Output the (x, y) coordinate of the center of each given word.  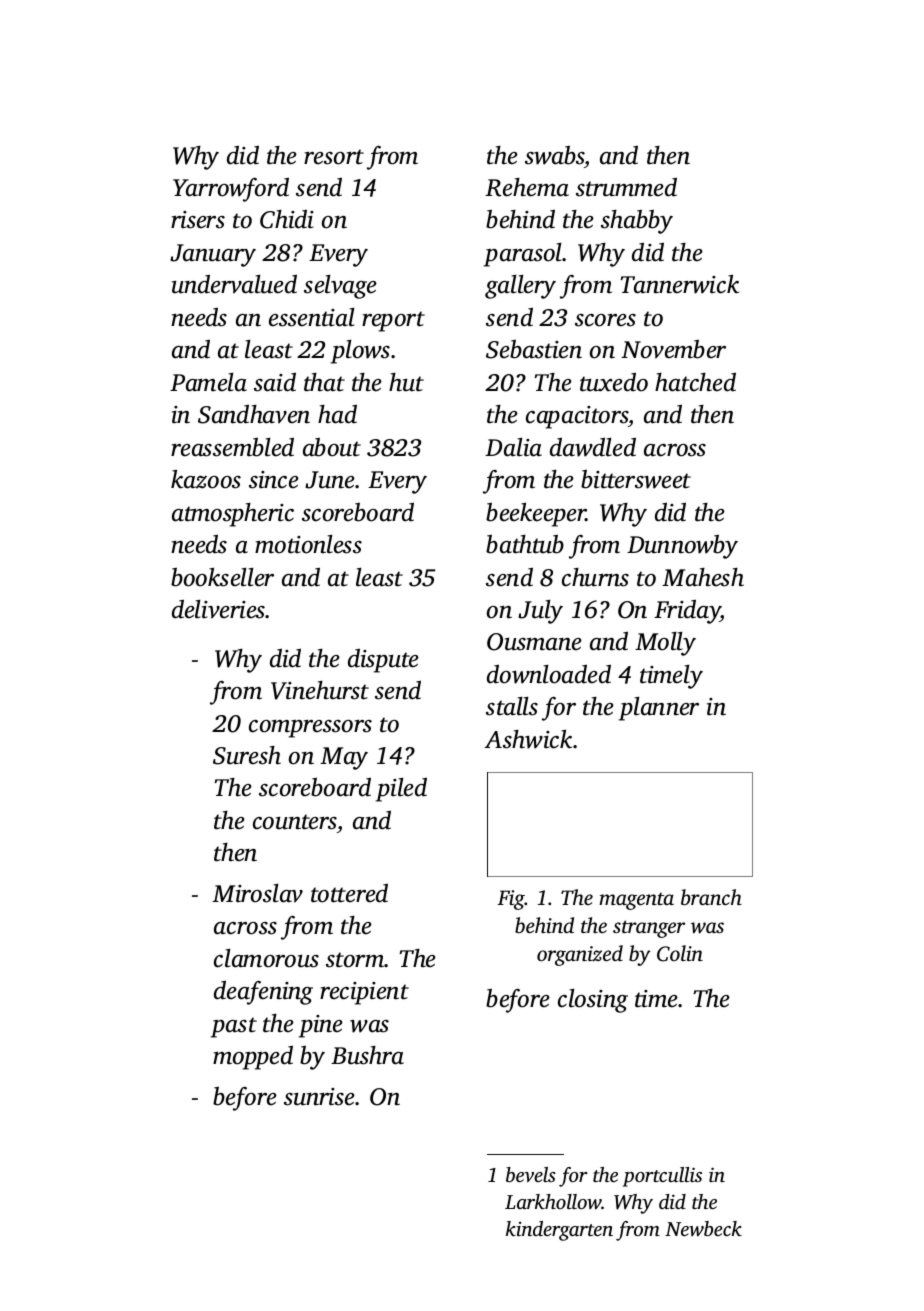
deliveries (219, 609)
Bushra (367, 1055)
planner (659, 709)
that (324, 382)
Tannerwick (679, 284)
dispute (383, 661)
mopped (253, 1058)
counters (295, 822)
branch (711, 897)
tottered (349, 893)
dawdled (593, 447)
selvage (340, 287)
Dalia (513, 447)
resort (334, 157)
